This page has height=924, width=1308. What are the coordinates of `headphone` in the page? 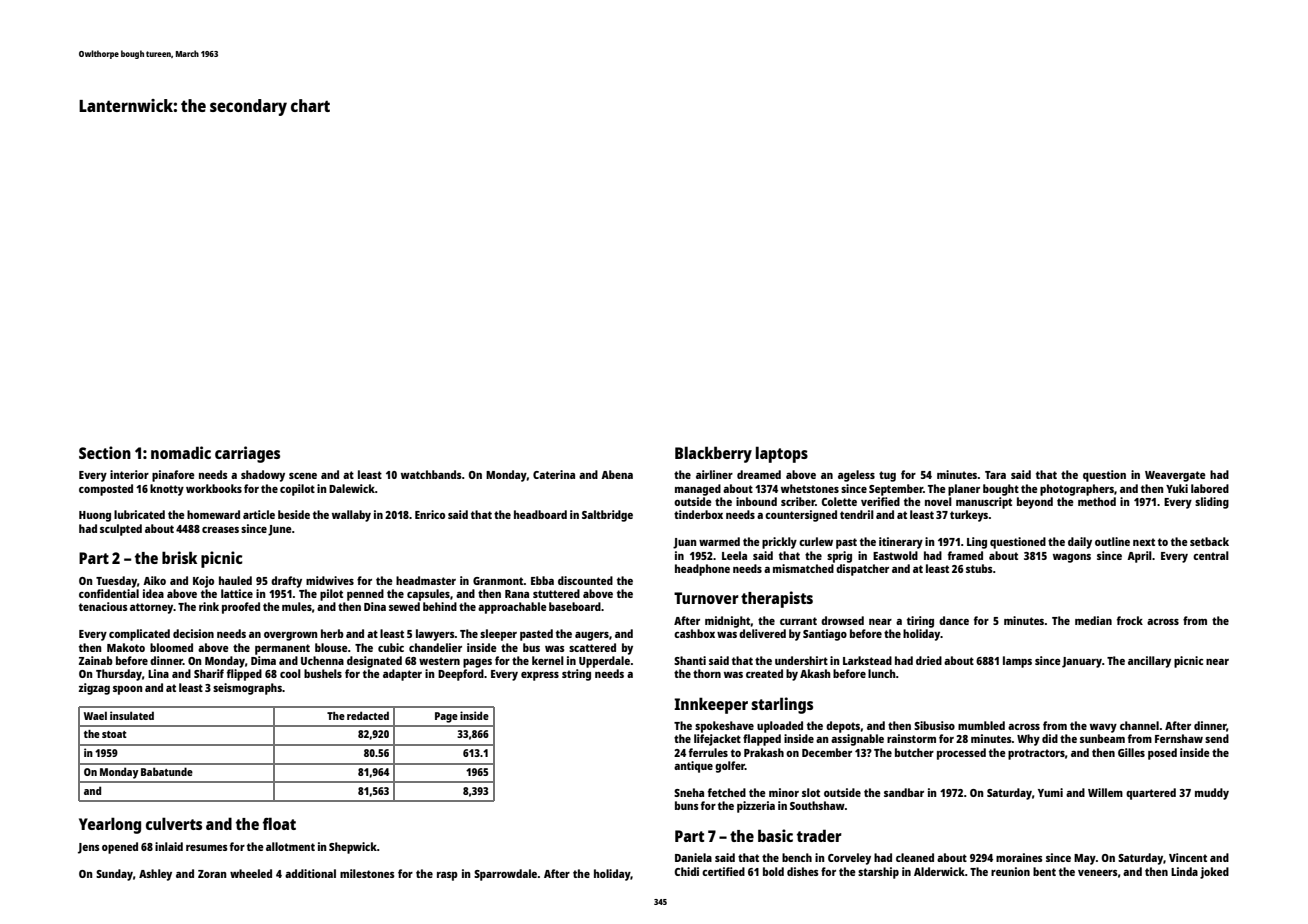 It's located at (702, 570).
